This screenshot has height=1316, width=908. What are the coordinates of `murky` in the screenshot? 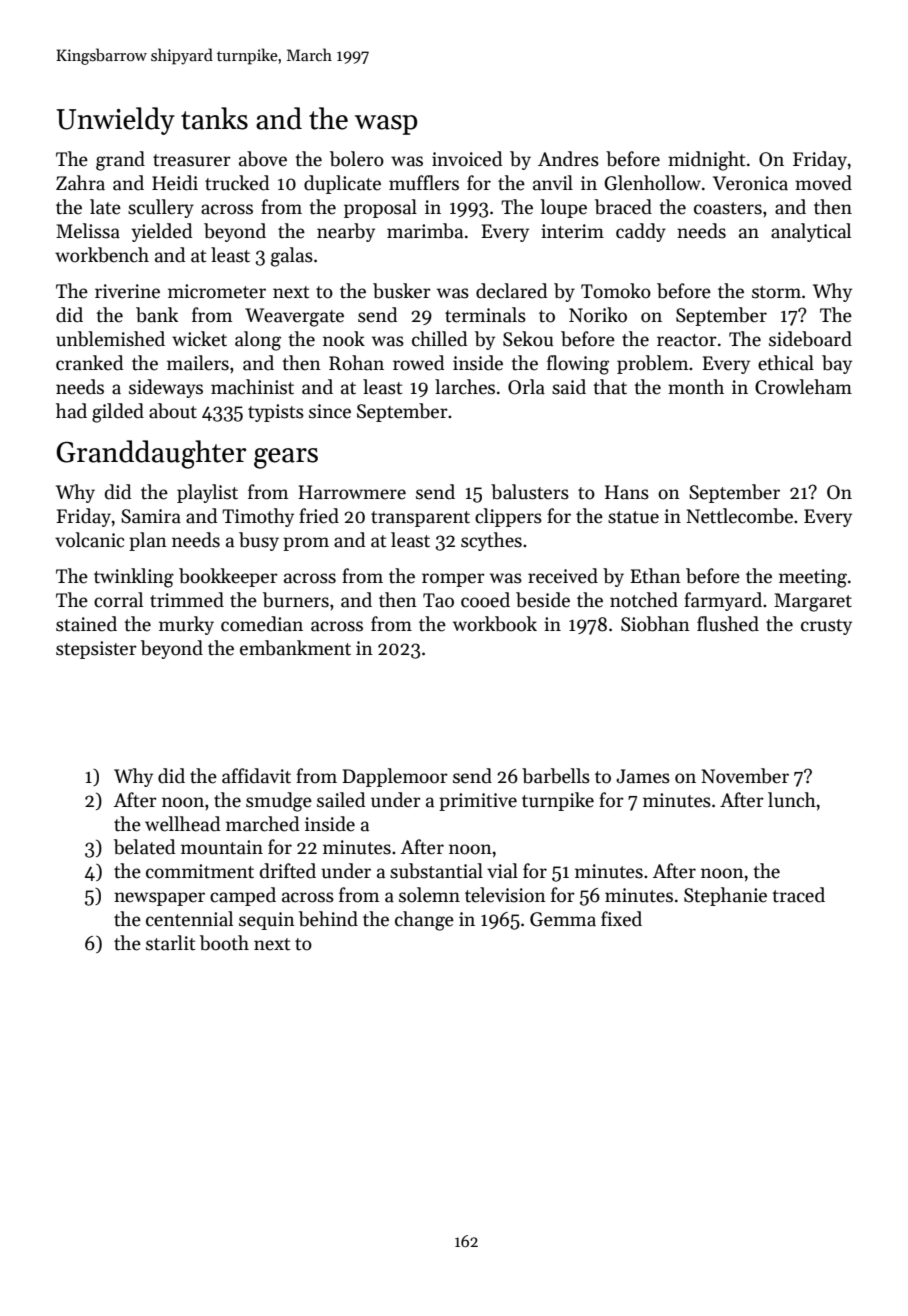 It's located at (186, 625).
